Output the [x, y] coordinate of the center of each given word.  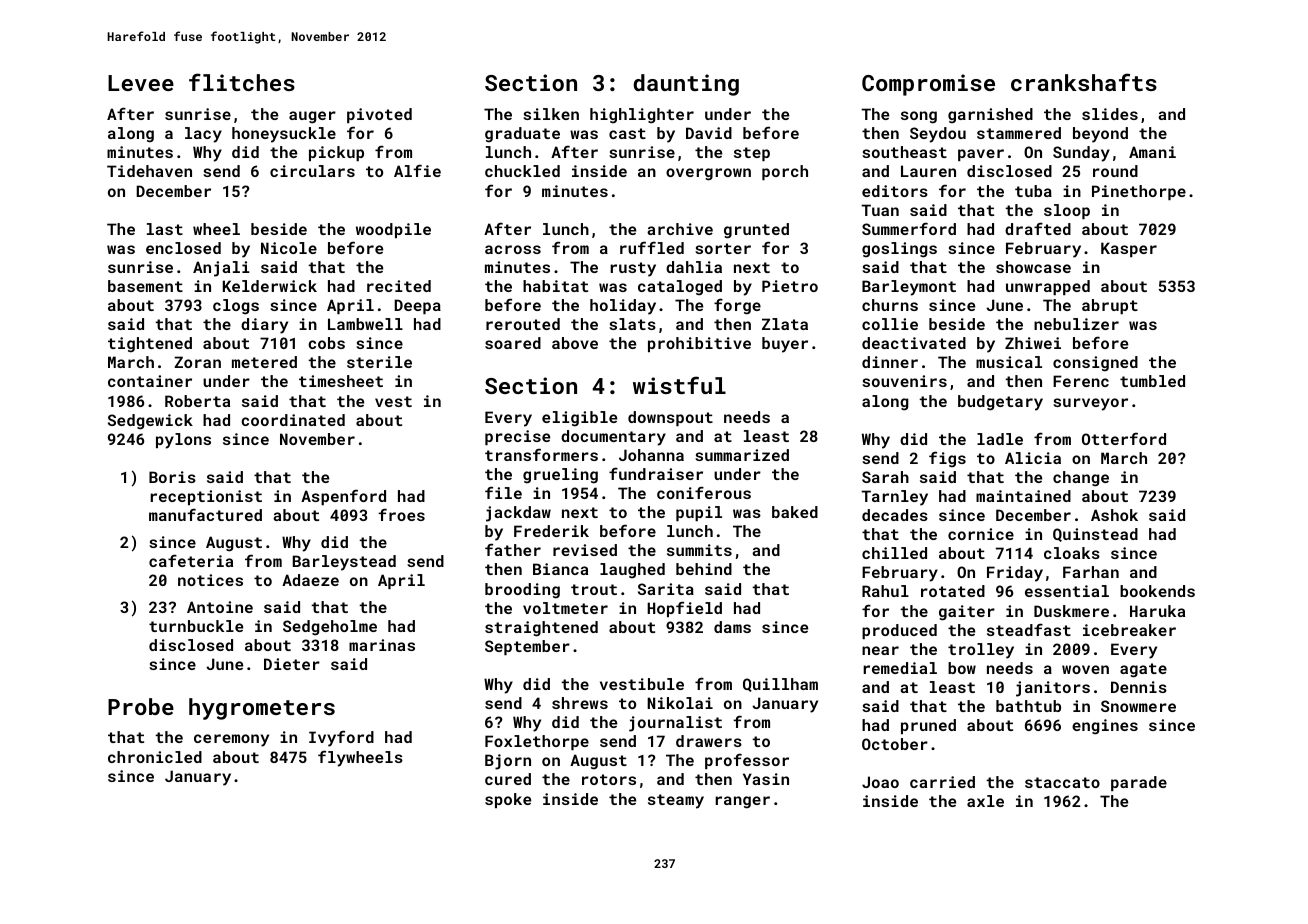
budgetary [1000, 403]
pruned [928, 726]
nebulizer [1076, 324]
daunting [686, 85]
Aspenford [343, 497]
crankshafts [1084, 82]
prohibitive [699, 344]
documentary [613, 438]
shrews [580, 703]
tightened [150, 345]
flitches [242, 82]
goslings [899, 250]
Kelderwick [270, 286]
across [513, 249]
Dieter [292, 664]
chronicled [155, 757]
